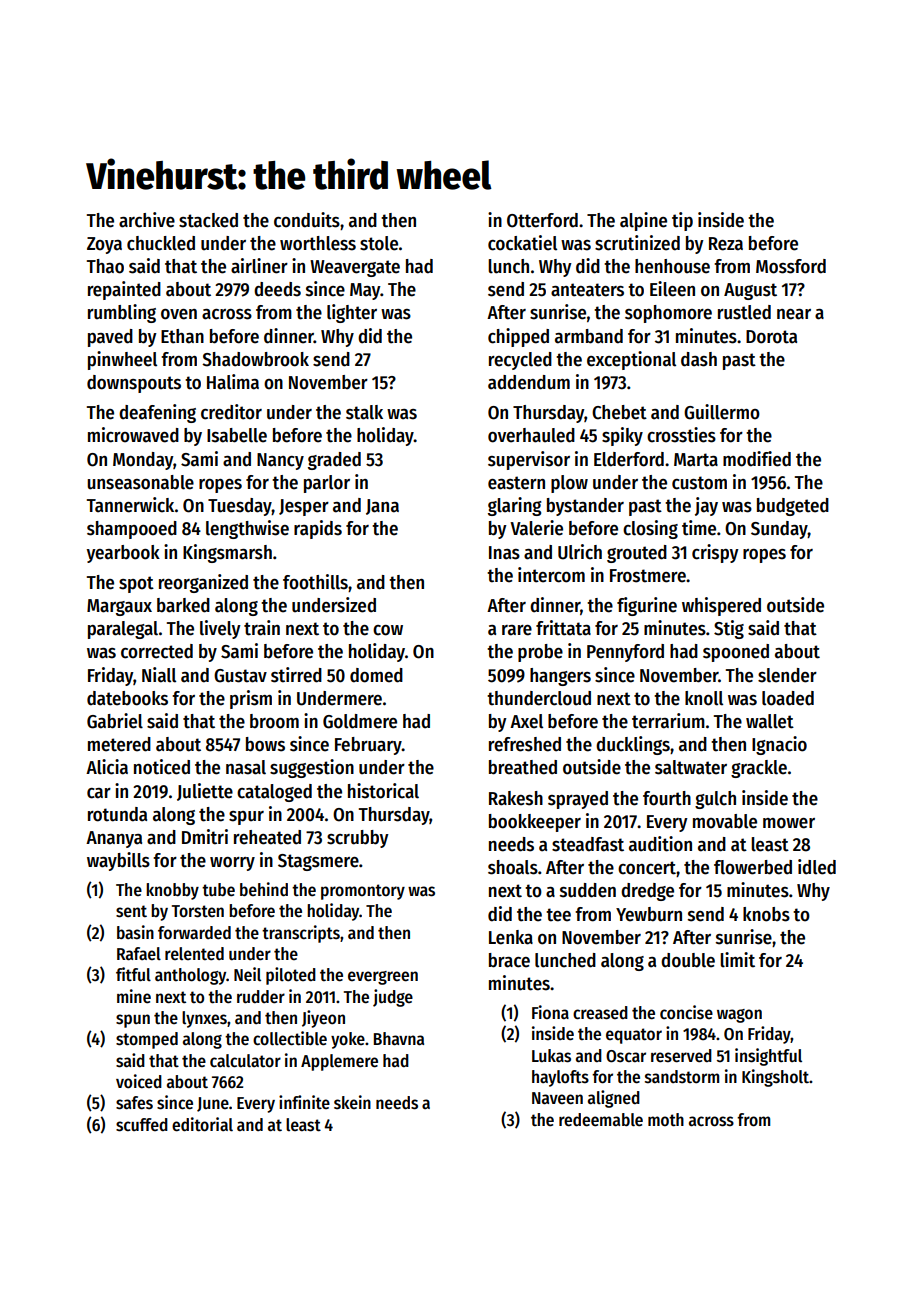 The height and width of the screenshot is (1311, 924). I want to click on lighter, so click(352, 313).
